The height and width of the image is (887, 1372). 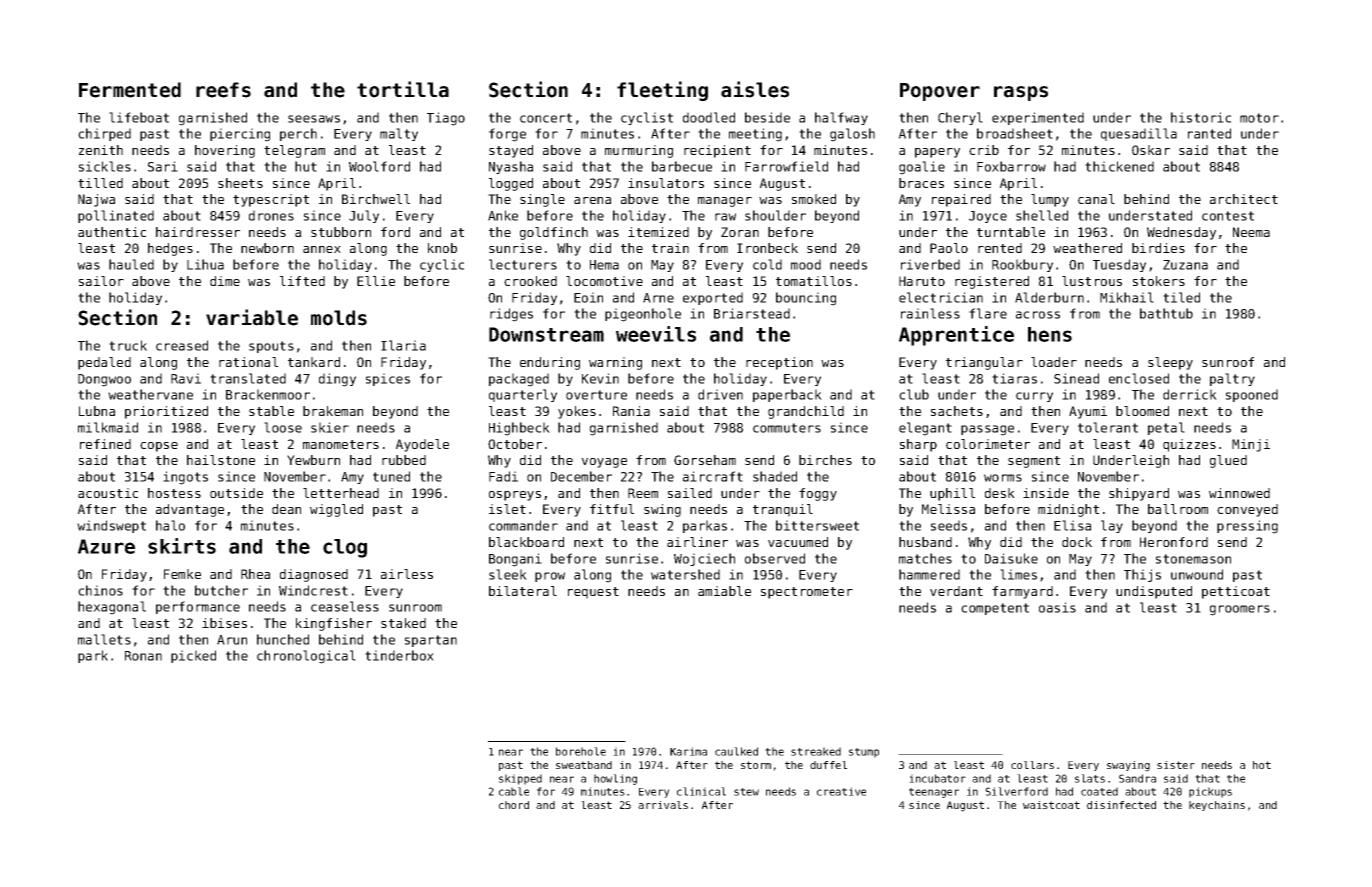 I want to click on clog, so click(x=345, y=548).
